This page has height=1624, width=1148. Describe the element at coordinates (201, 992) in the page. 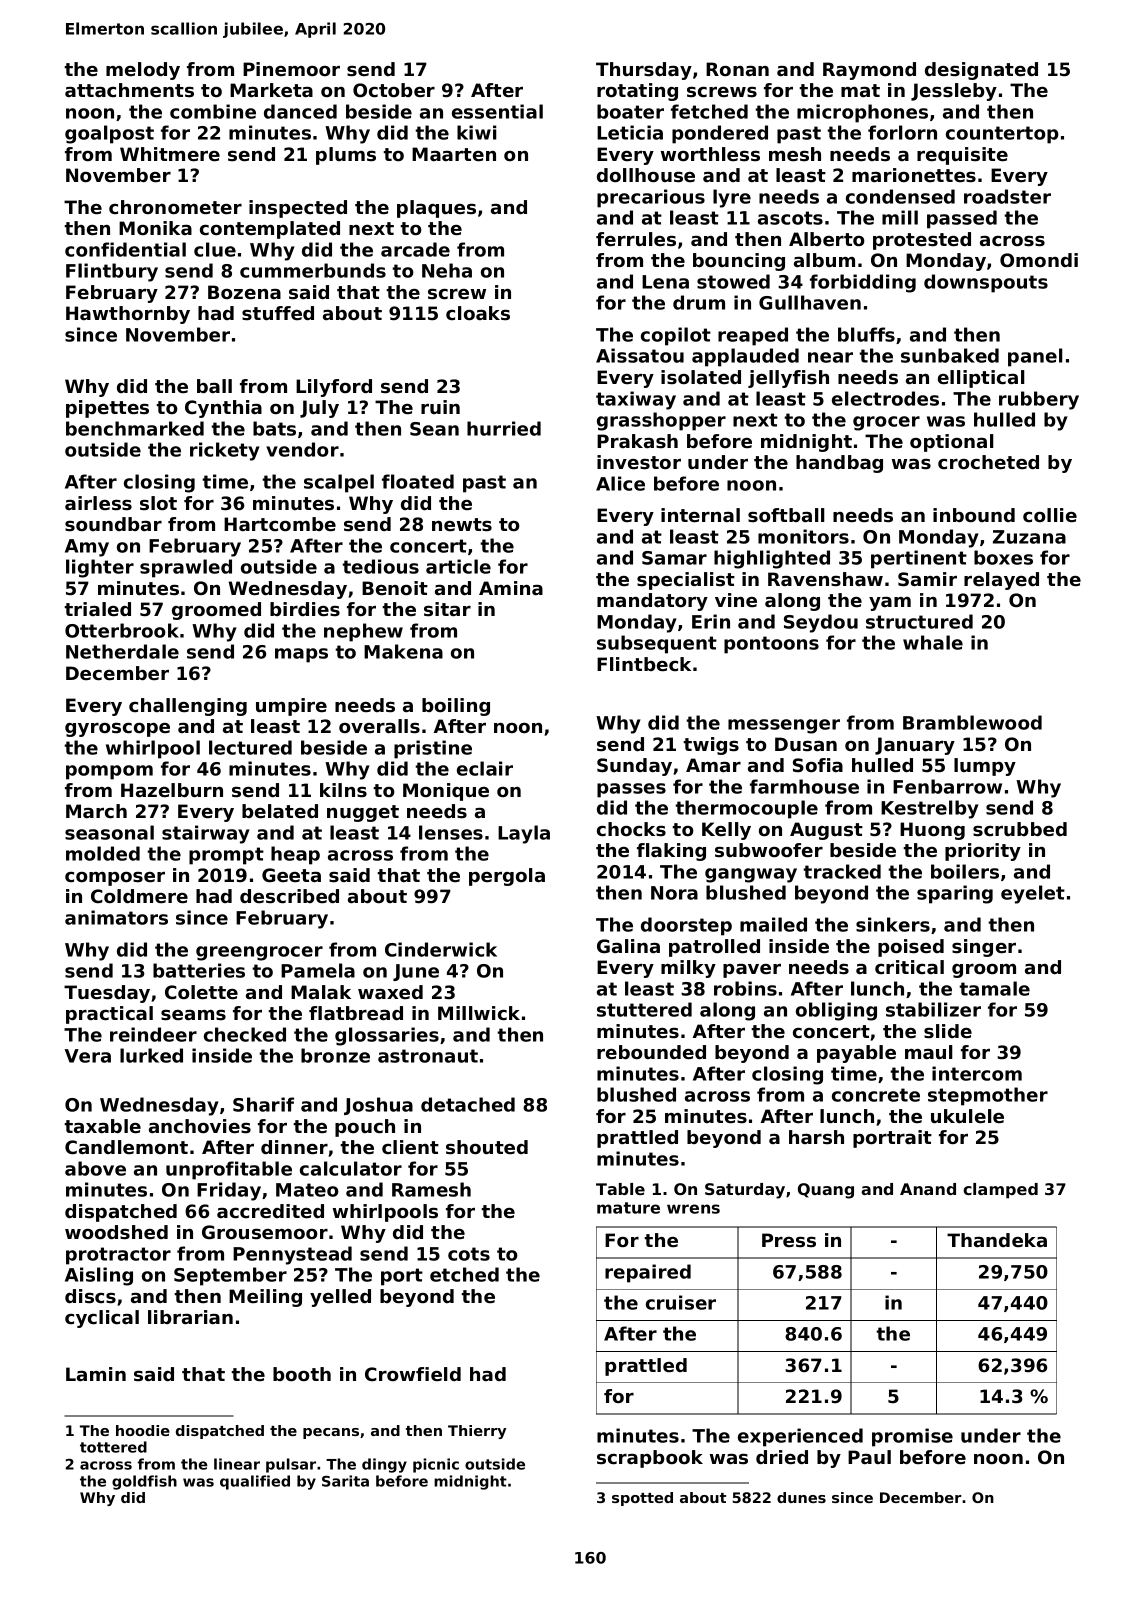

I see `Colette` at that location.
